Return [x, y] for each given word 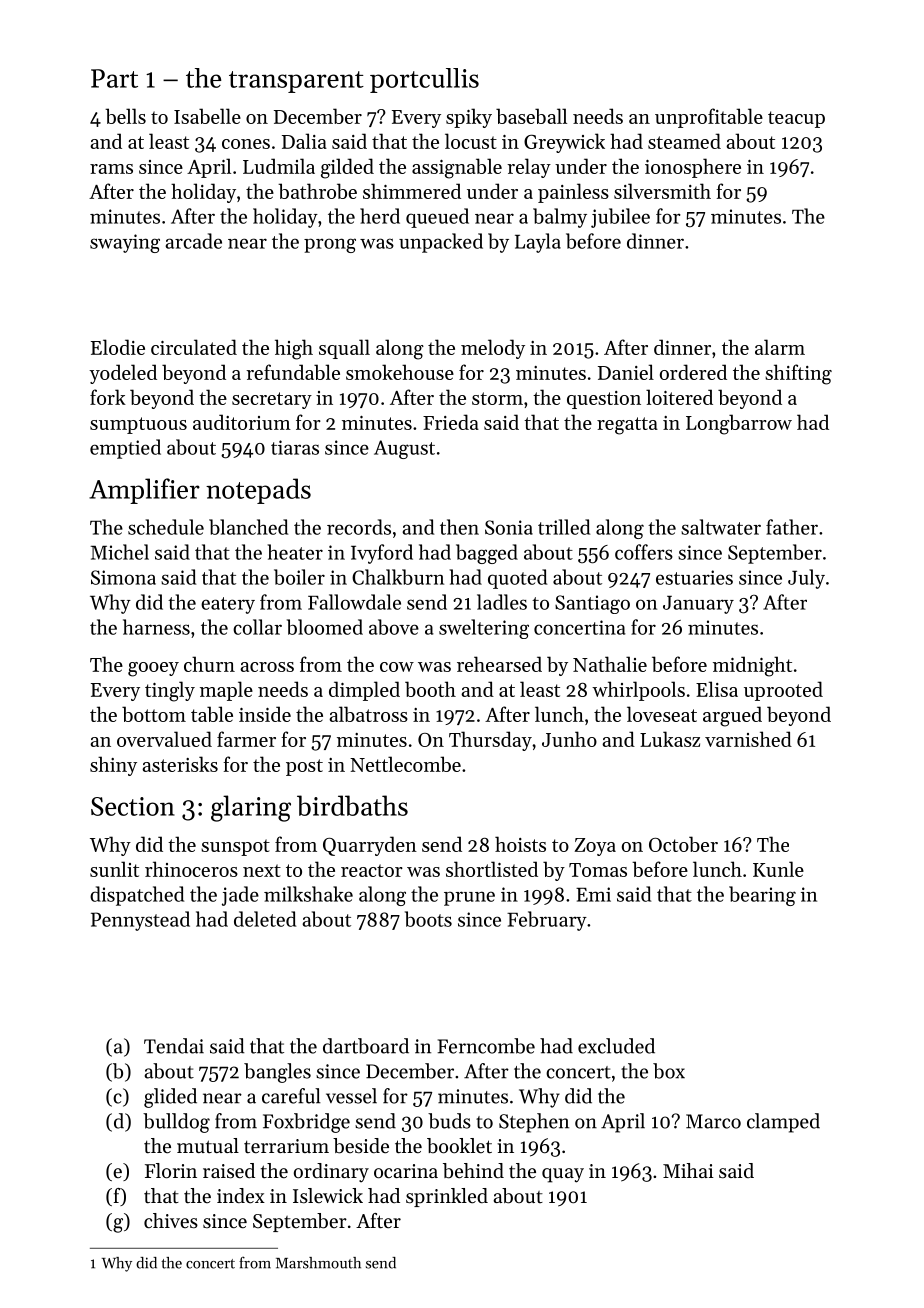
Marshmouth [318, 1263]
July [806, 579]
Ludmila [279, 166]
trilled [564, 527]
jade [240, 896]
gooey [153, 669]
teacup [796, 119]
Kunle [778, 869]
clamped [783, 1123]
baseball [531, 116]
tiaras [295, 447]
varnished [748, 739]
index [241, 1196]
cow [397, 667]
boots [428, 919]
